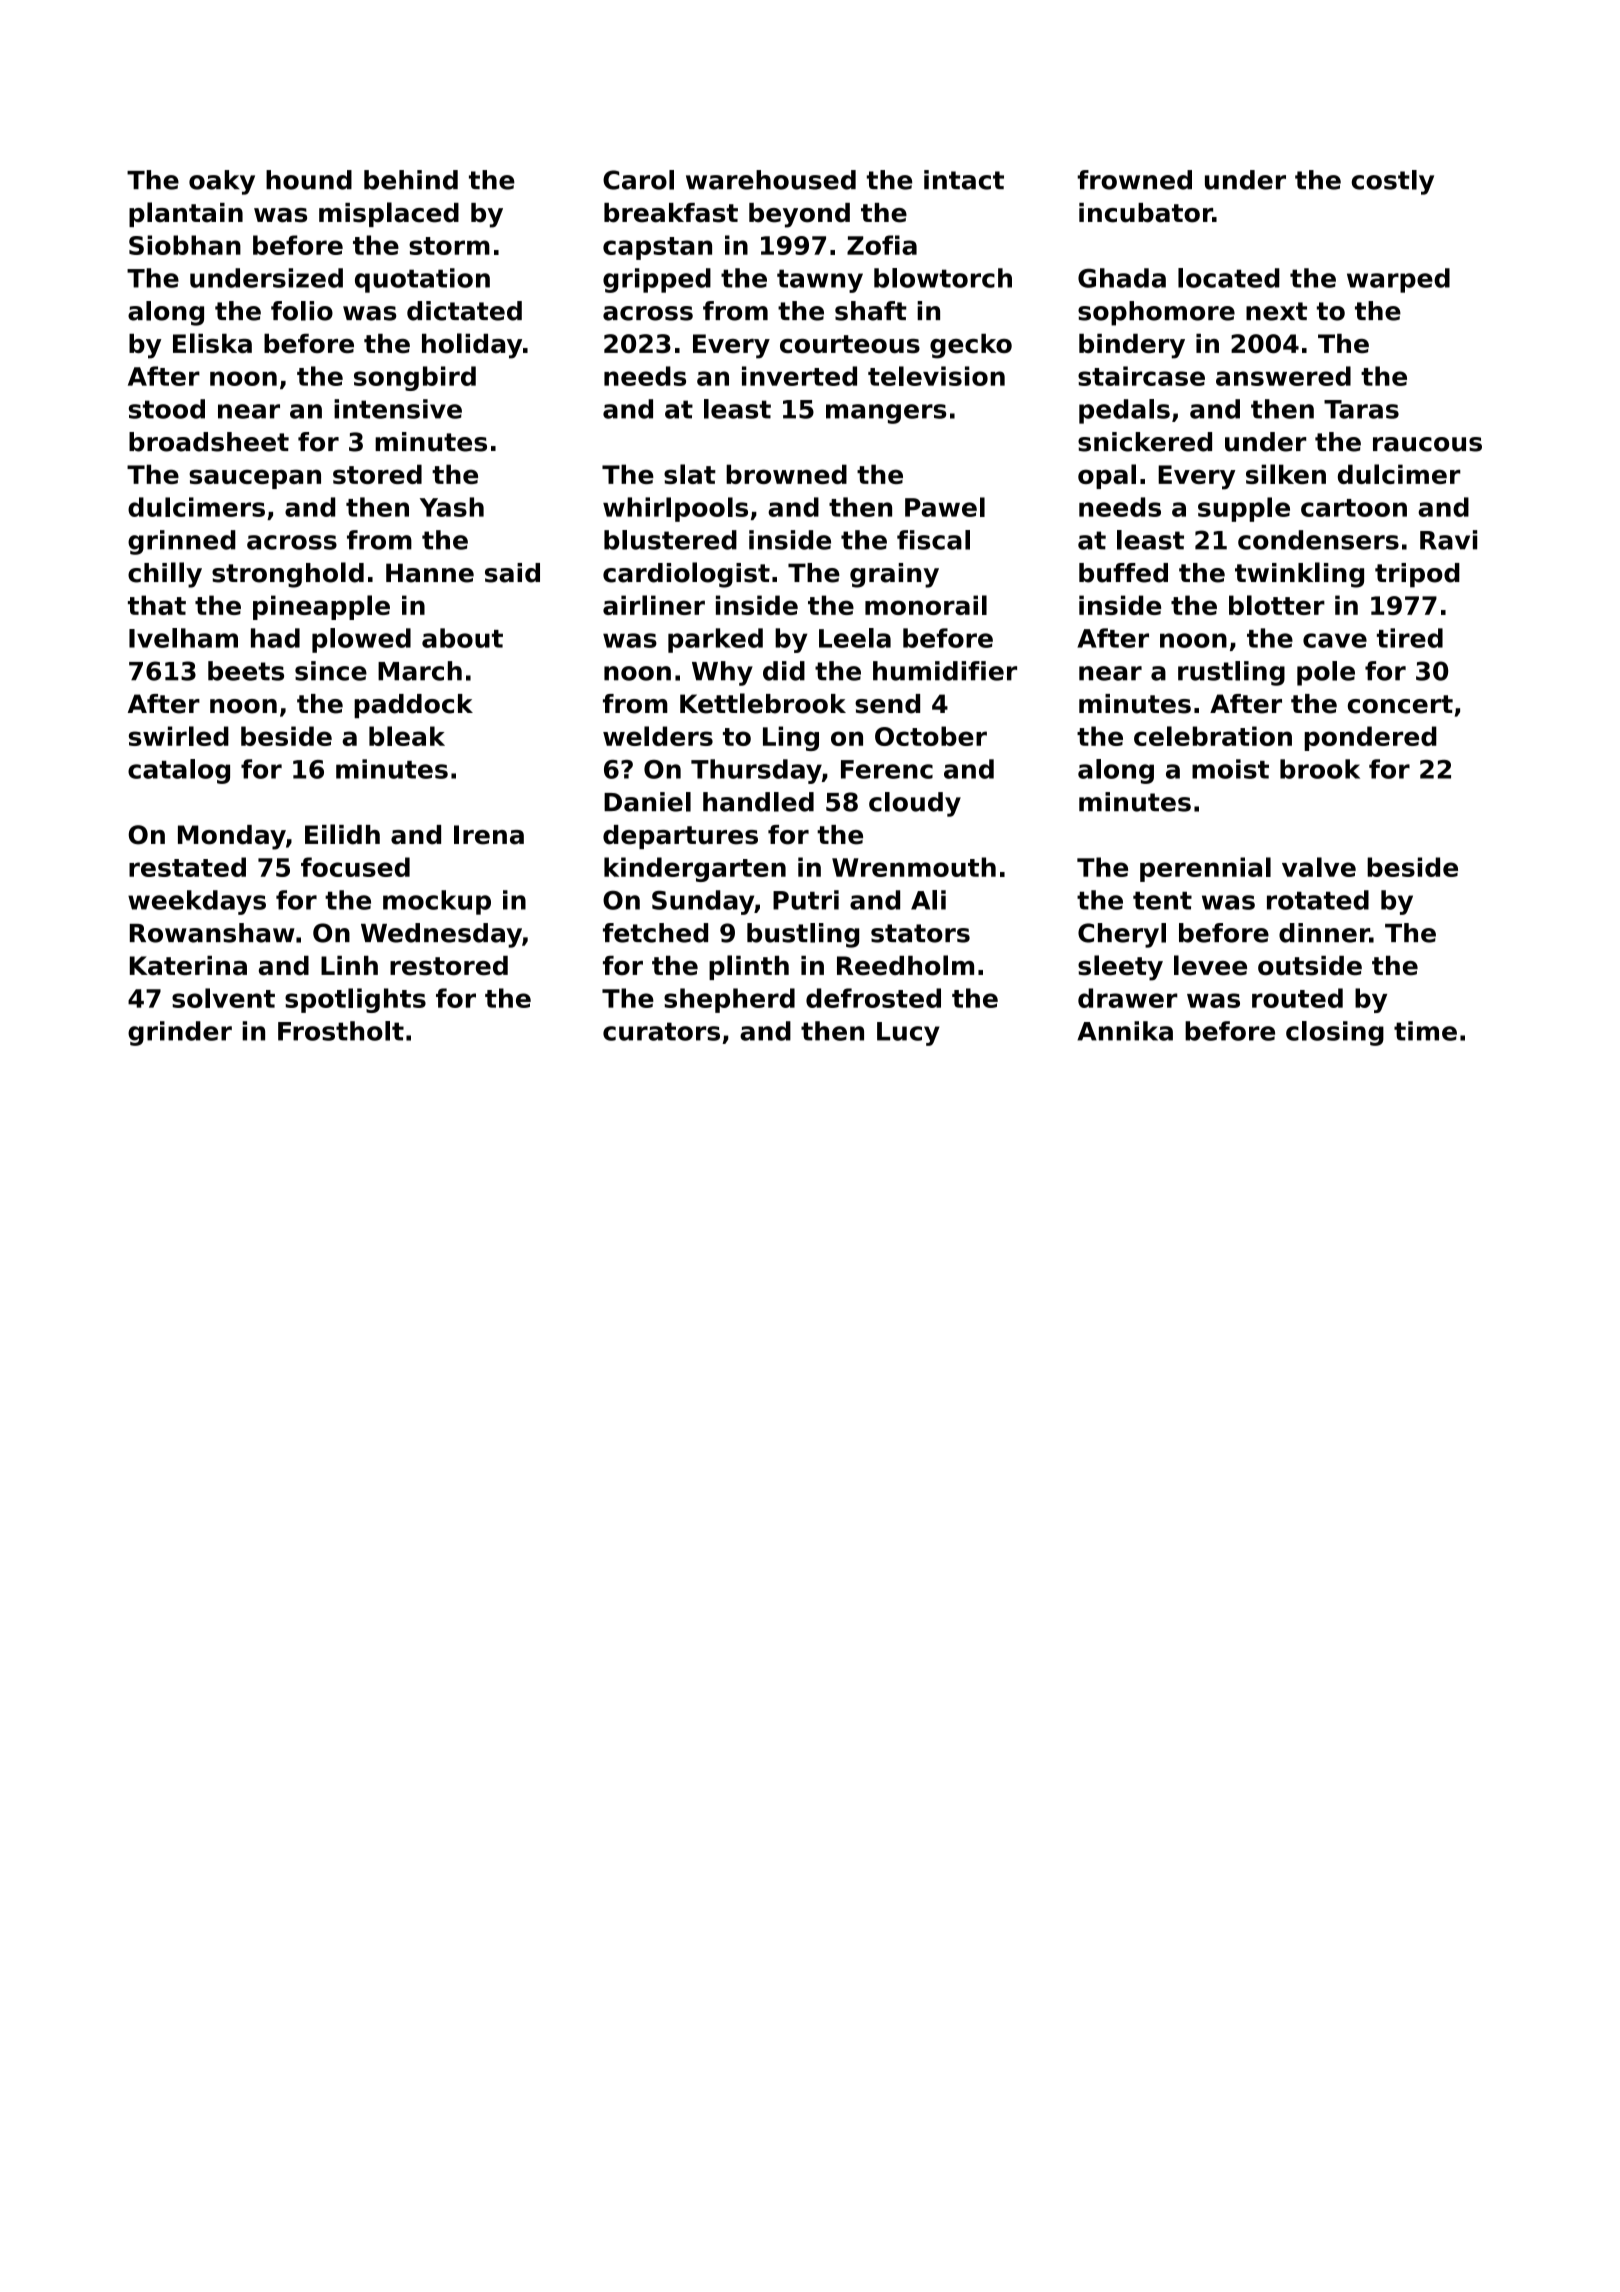  What do you see at coordinates (1297, 998) in the image?
I see `routed` at bounding box center [1297, 998].
